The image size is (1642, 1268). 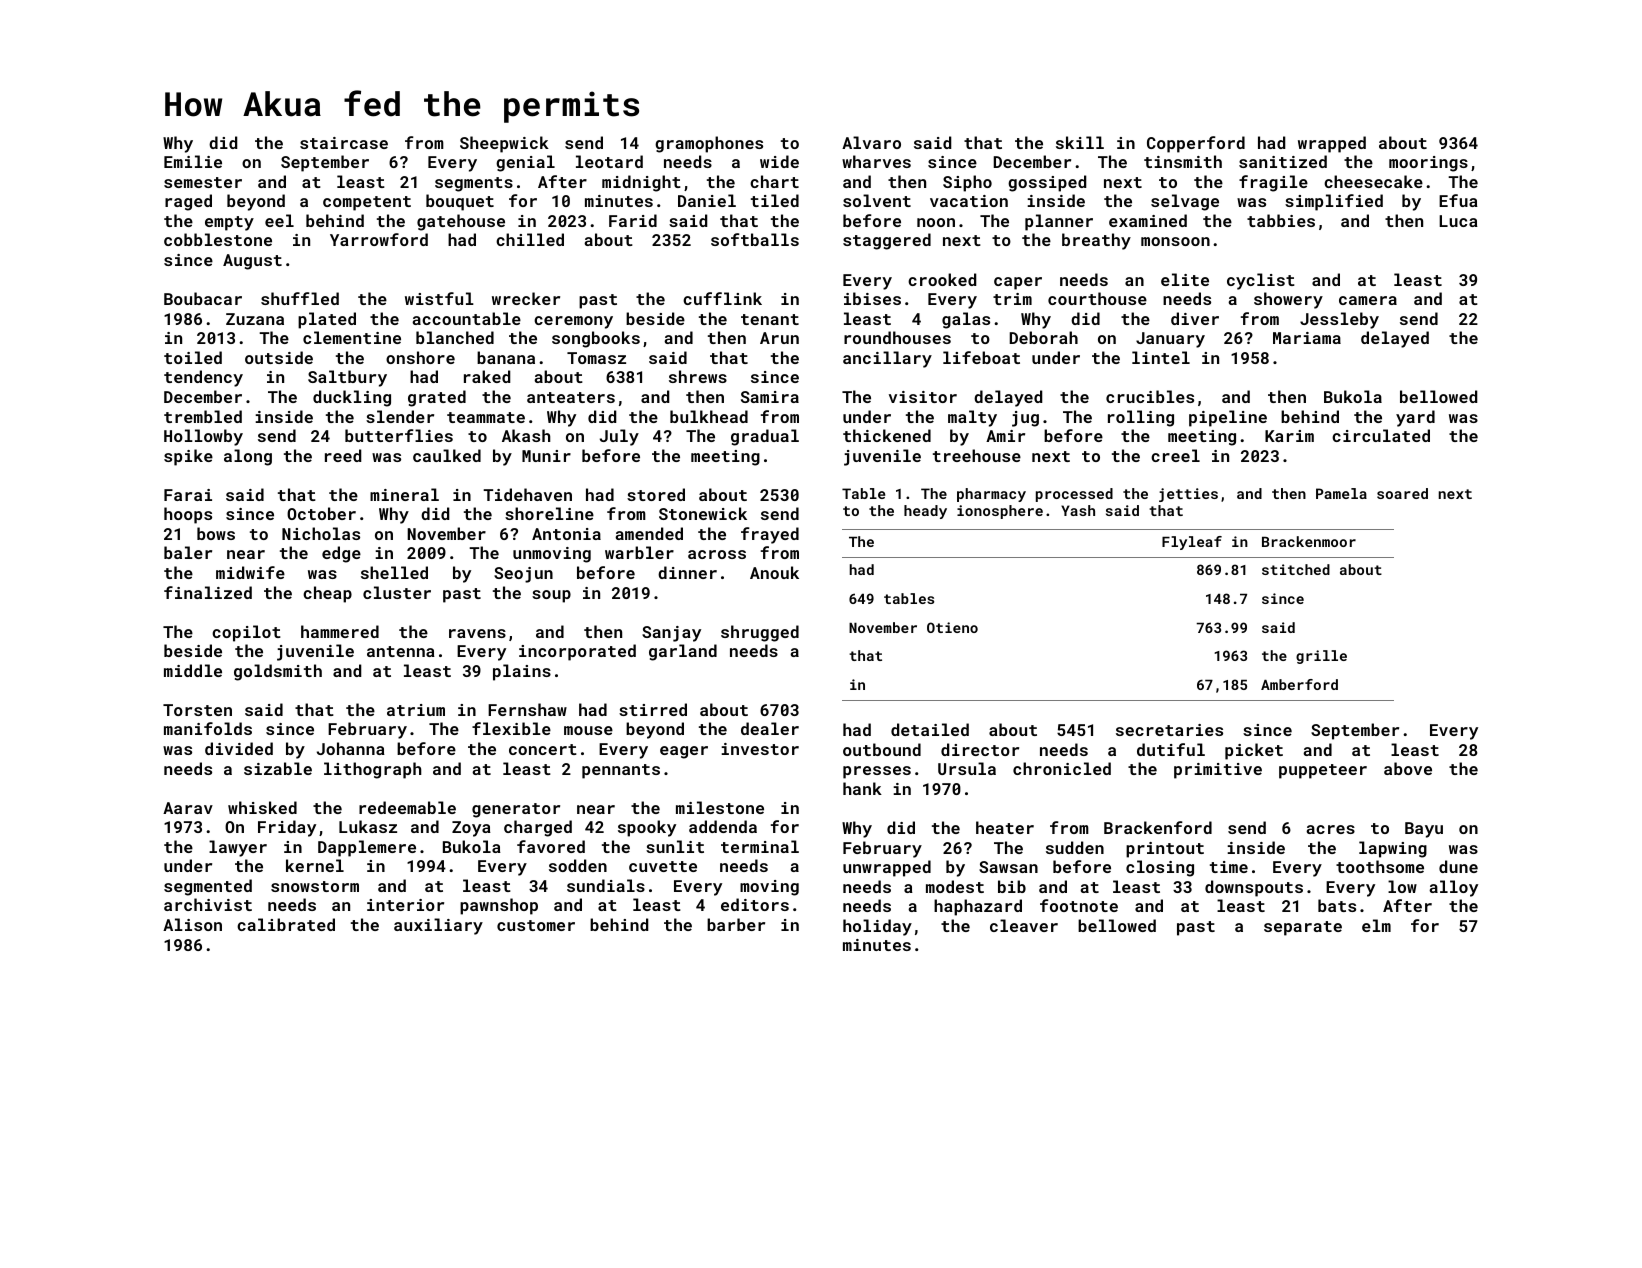 What do you see at coordinates (447, 455) in the screenshot?
I see `caulked` at bounding box center [447, 455].
